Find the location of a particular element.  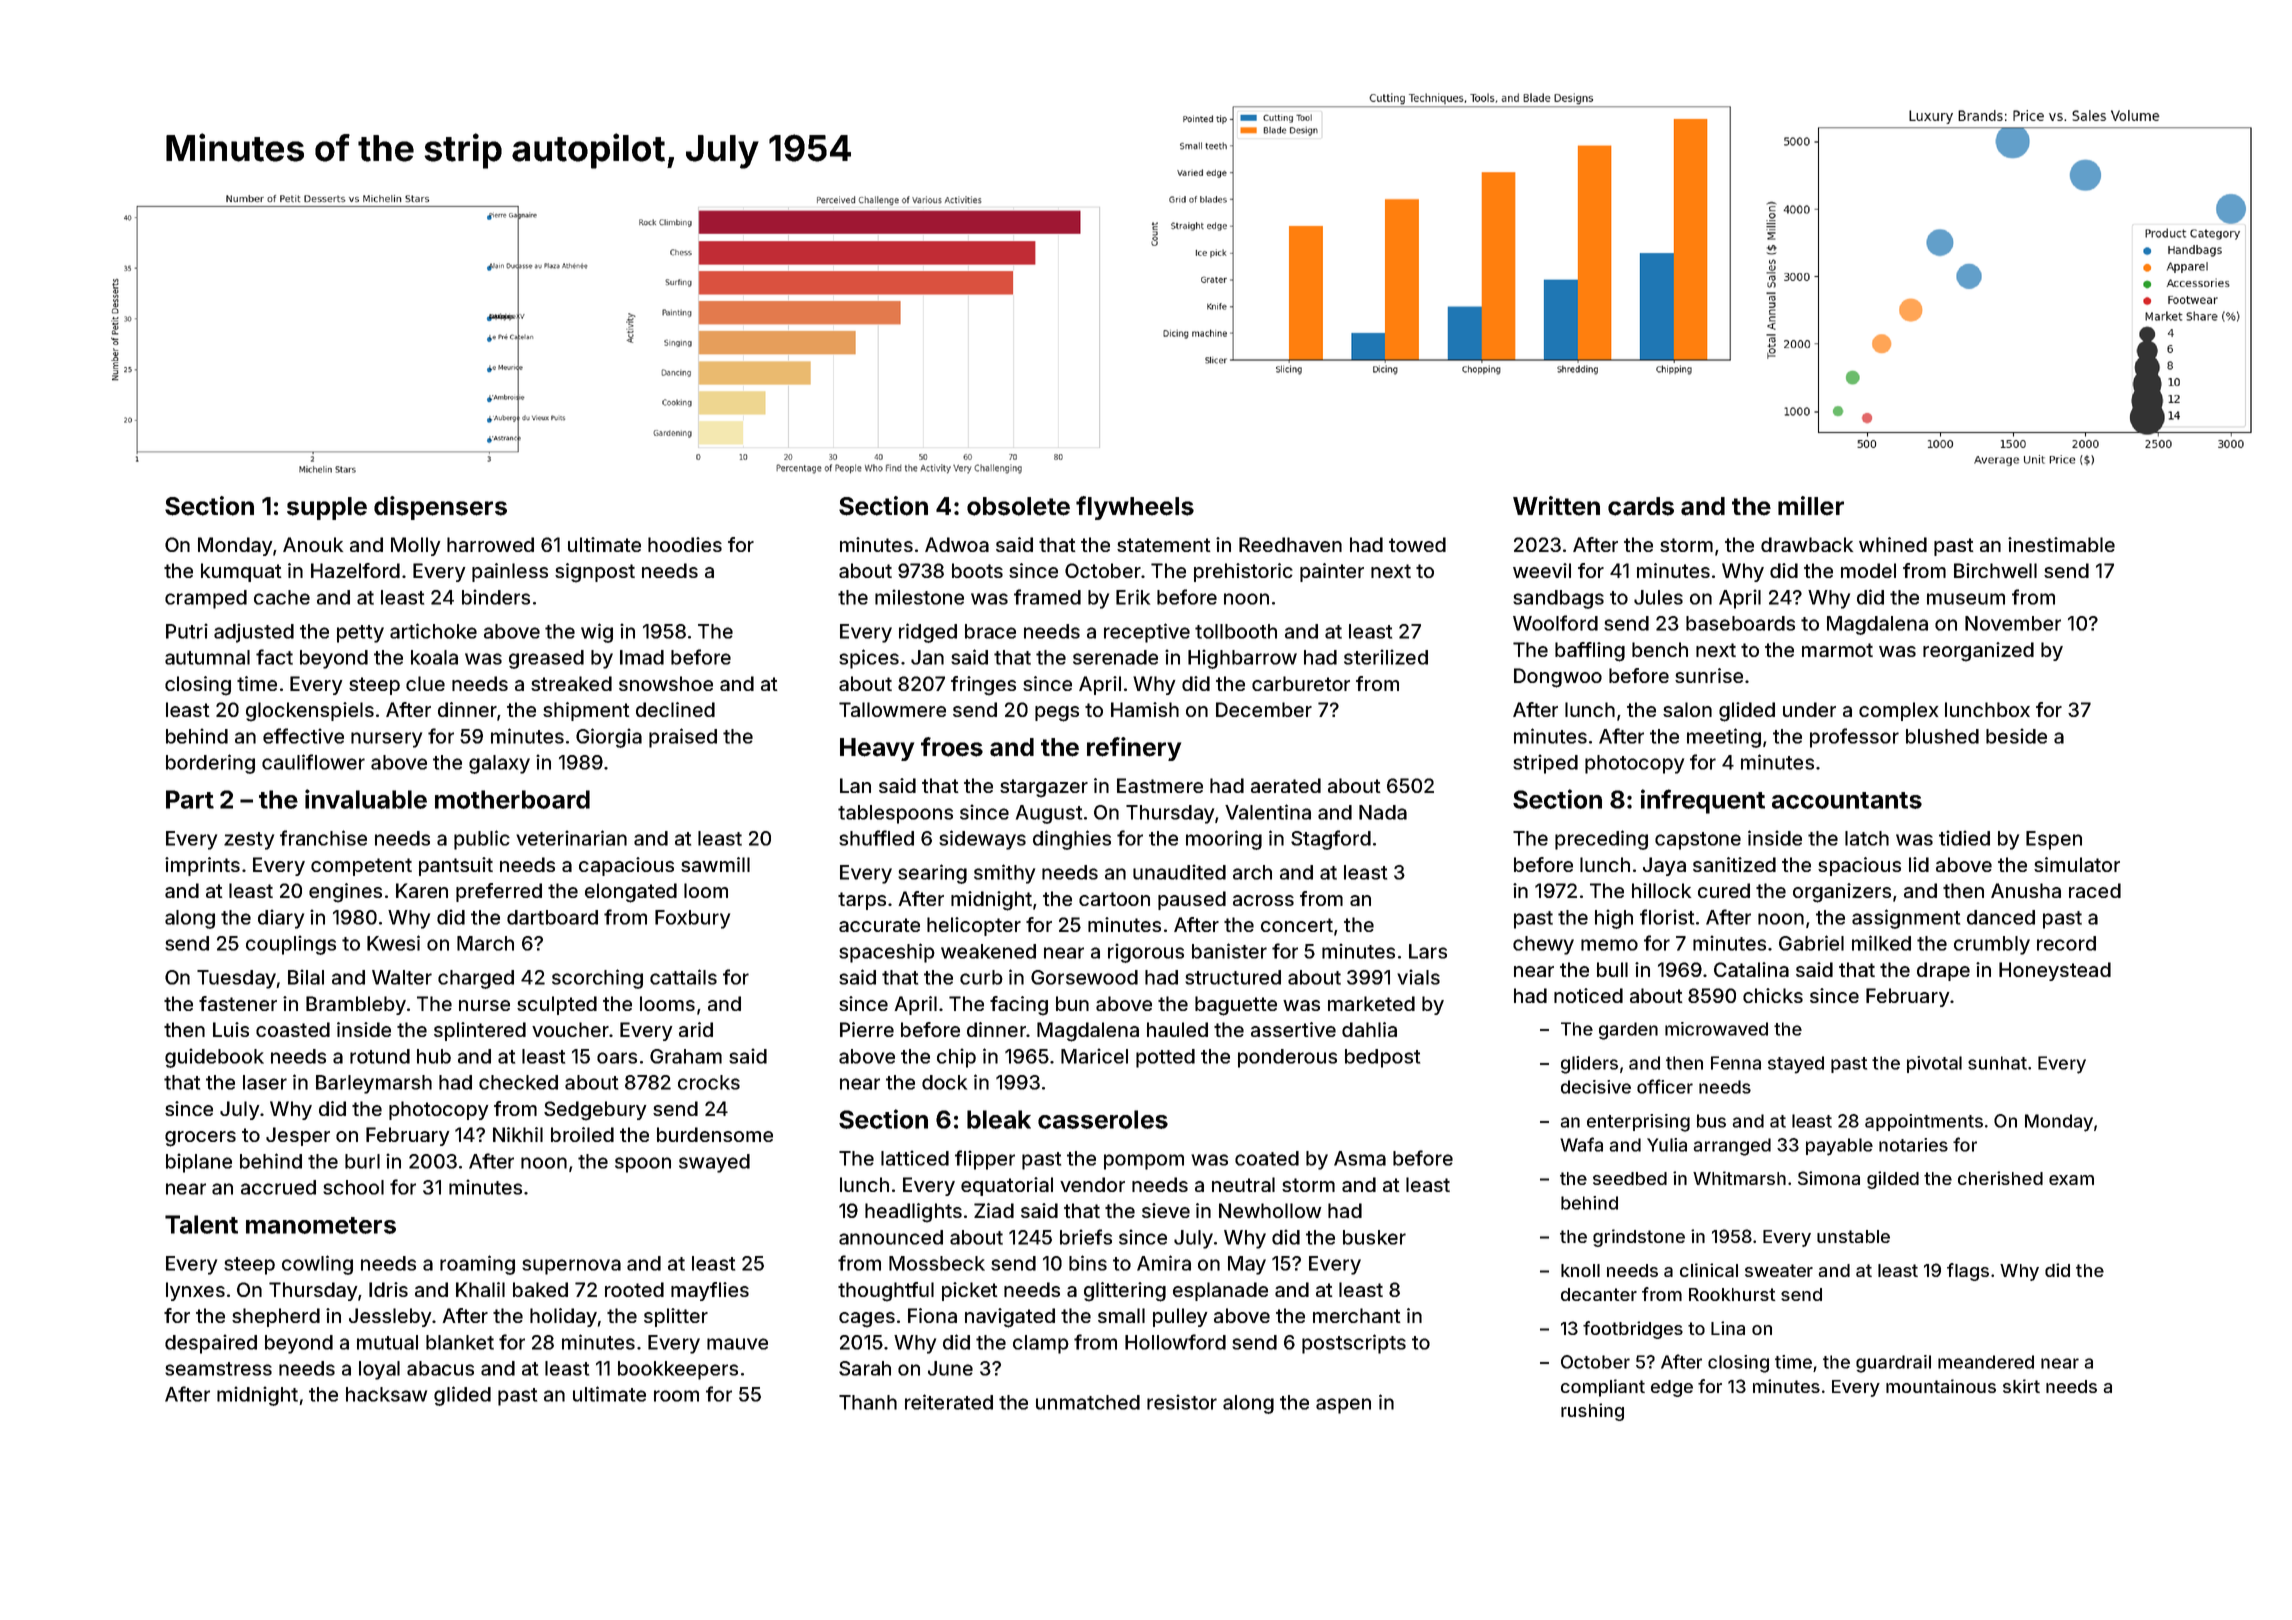

reiterated is located at coordinates (949, 1402).
